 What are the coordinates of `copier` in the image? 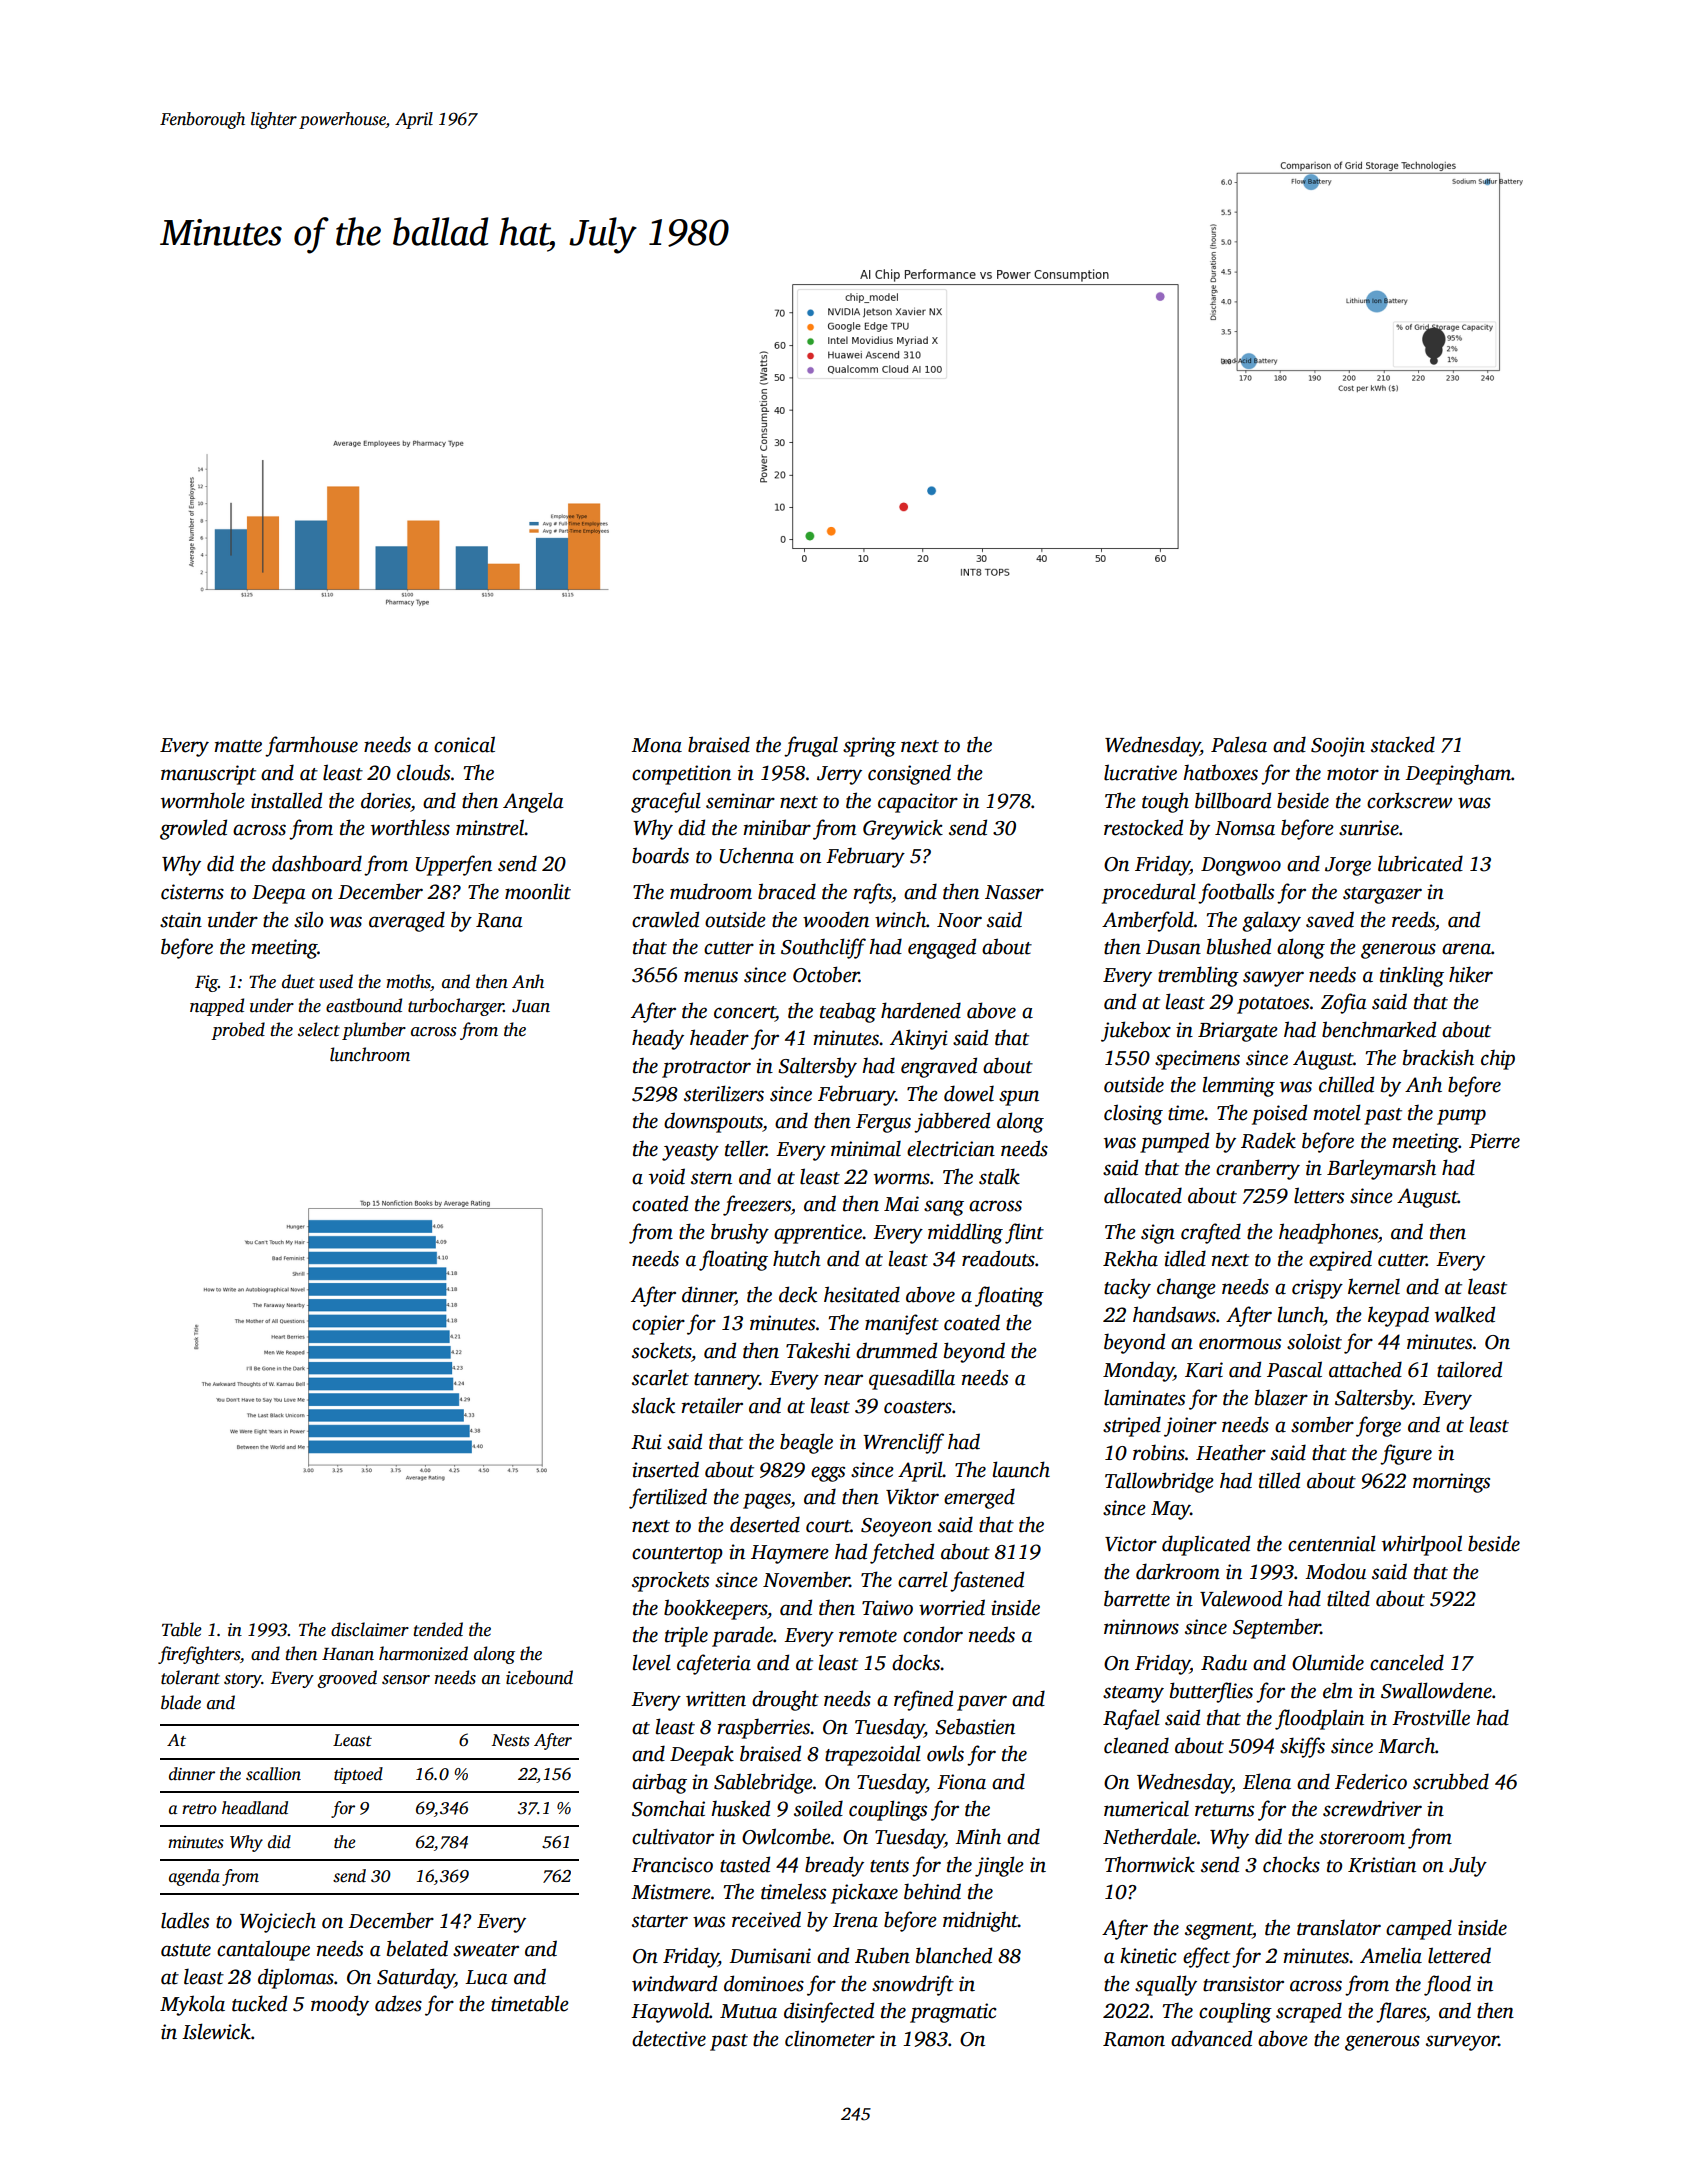 It's located at (658, 1325).
